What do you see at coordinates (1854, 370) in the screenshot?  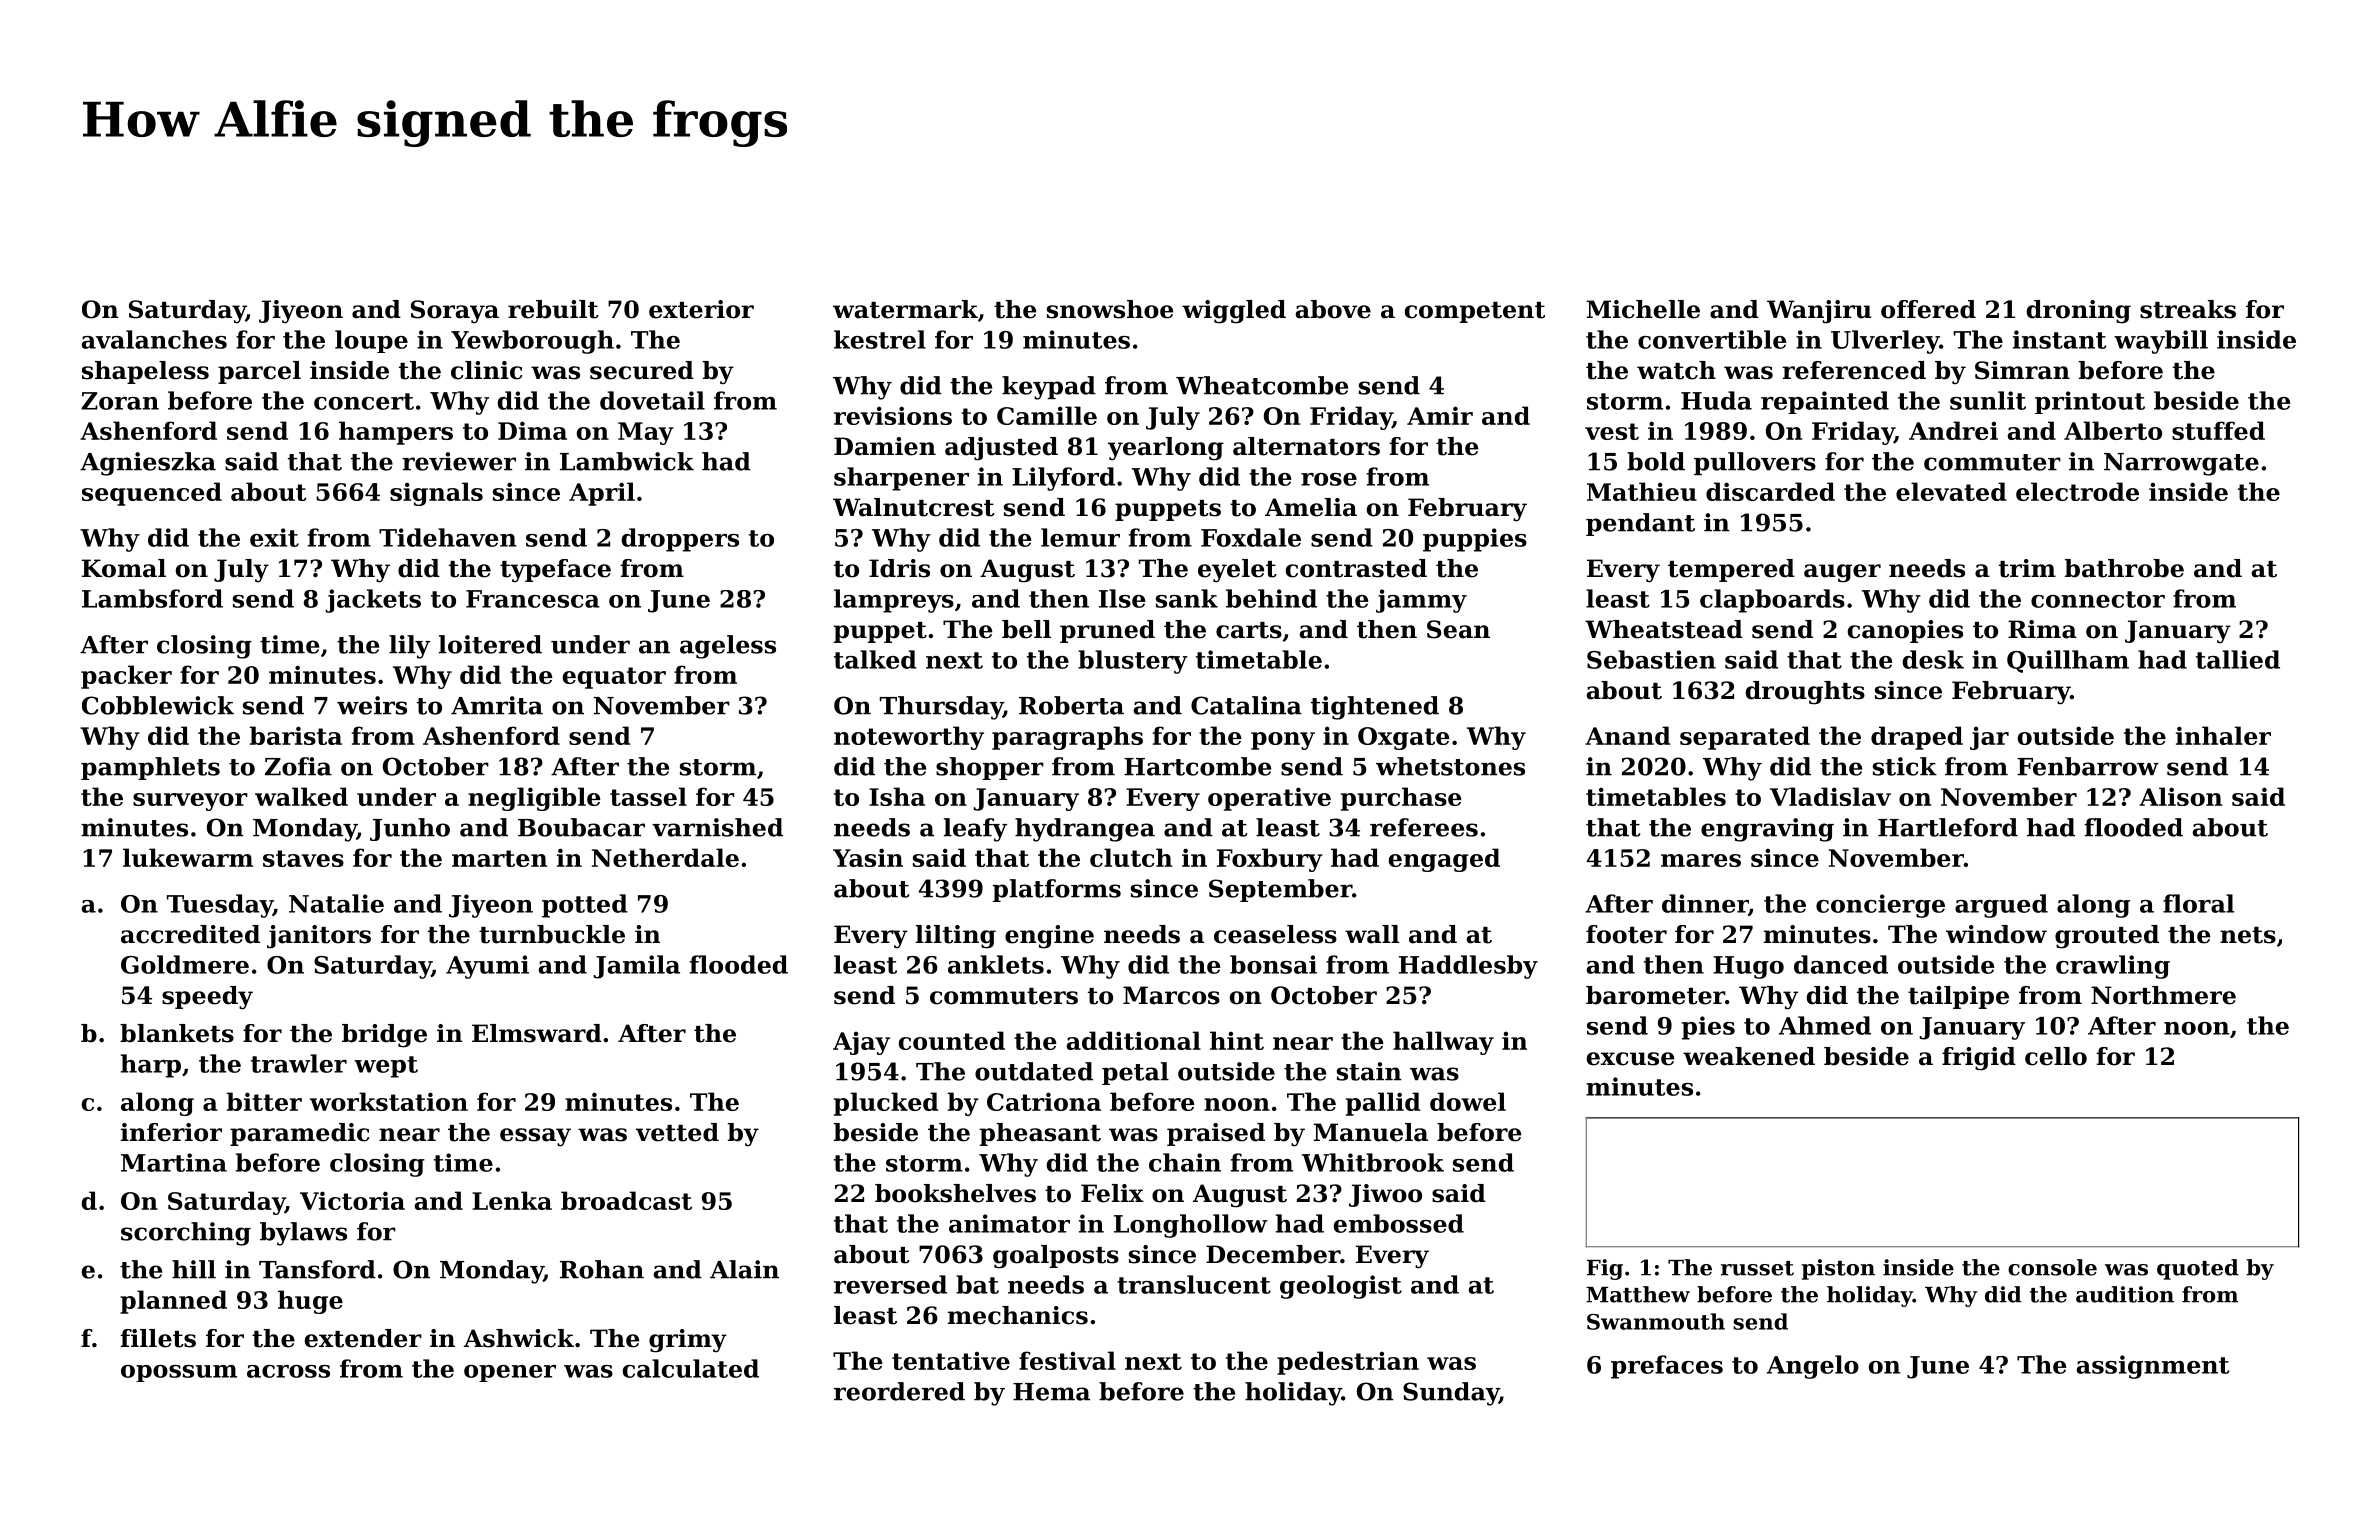 I see `referenced` at bounding box center [1854, 370].
